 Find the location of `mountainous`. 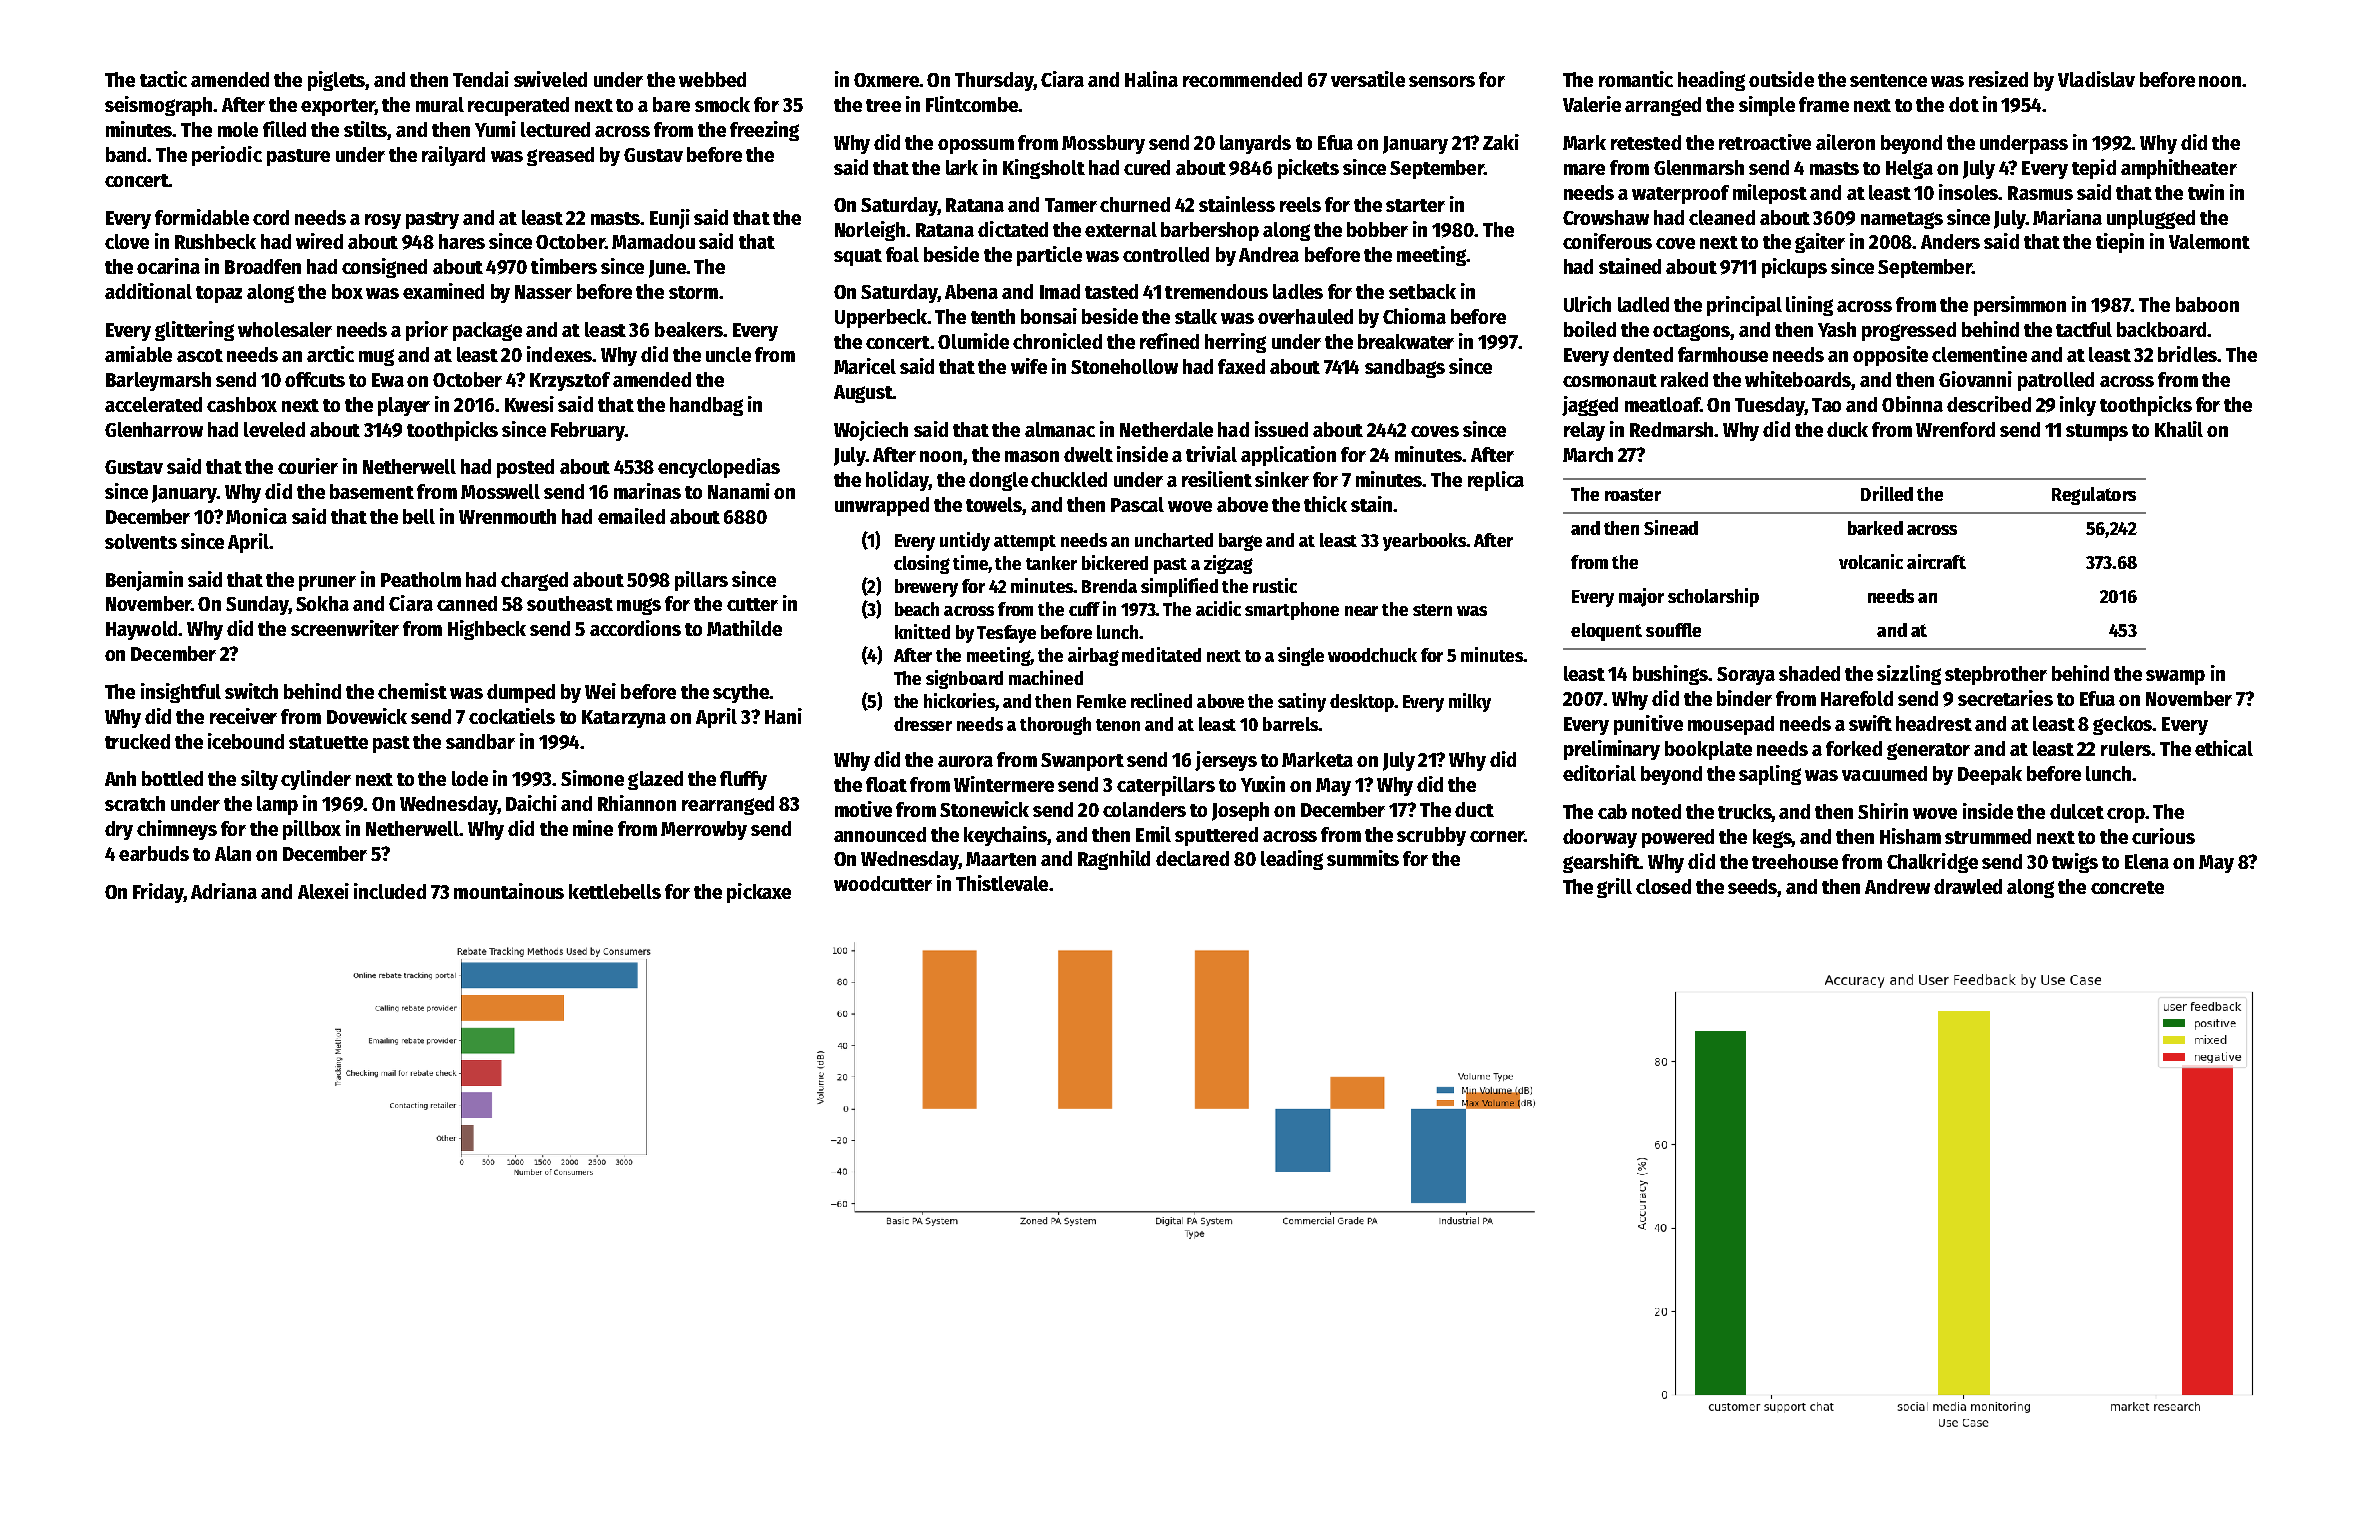

mountainous is located at coordinates (509, 891).
